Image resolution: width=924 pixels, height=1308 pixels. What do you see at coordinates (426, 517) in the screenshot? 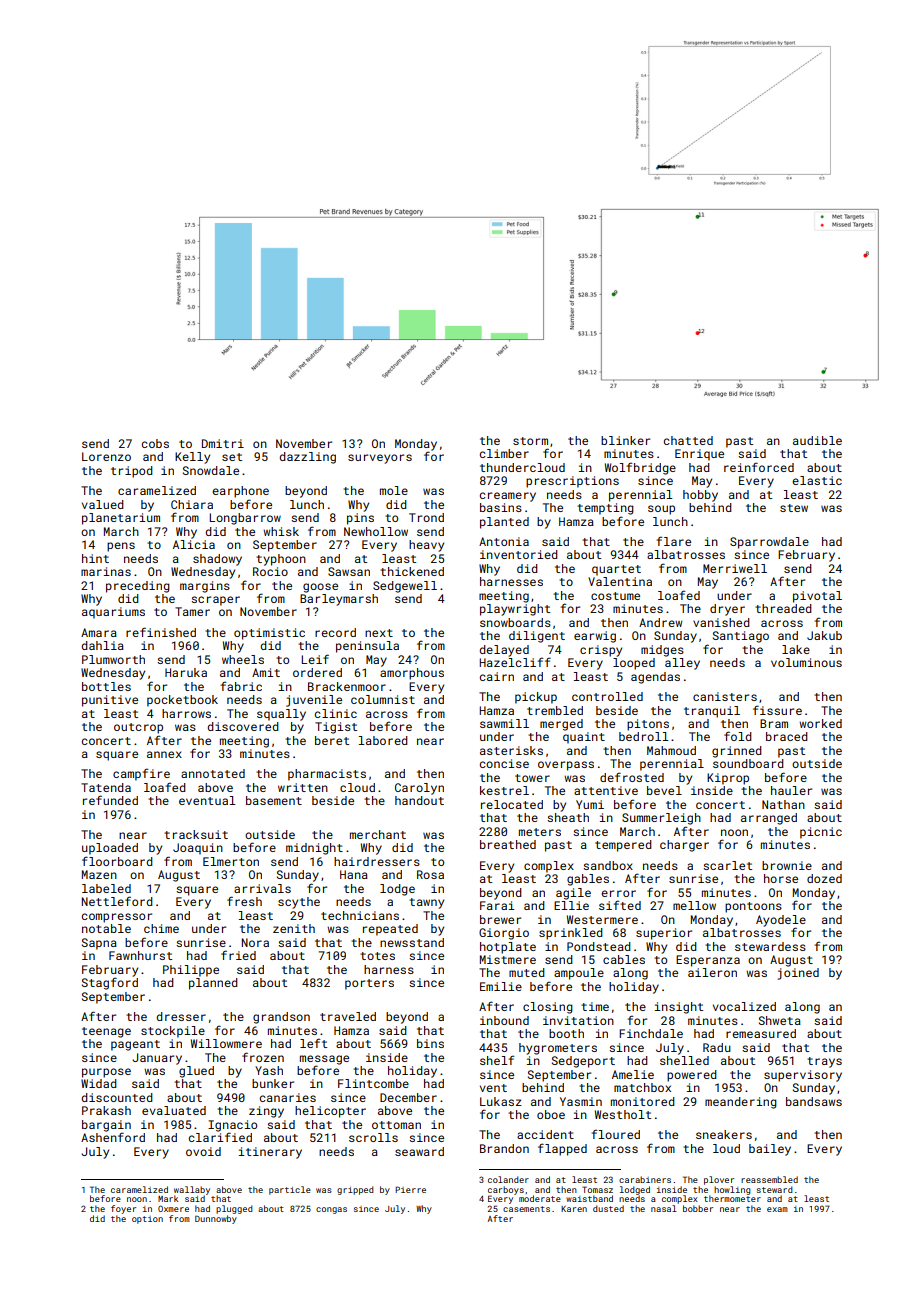
I see `Trond` at bounding box center [426, 517].
